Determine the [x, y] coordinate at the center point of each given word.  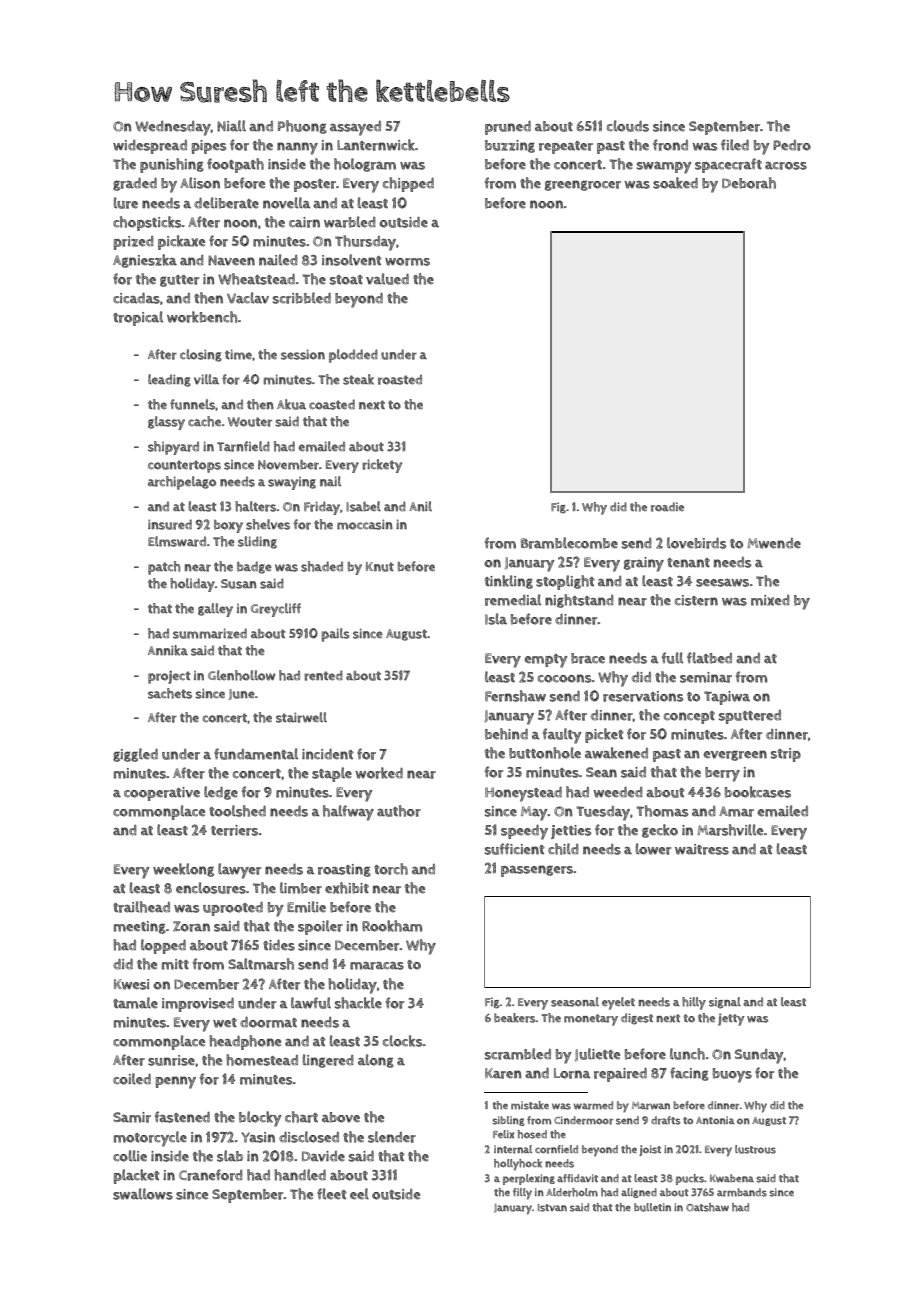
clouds [628, 126]
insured [170, 524]
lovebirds [696, 543]
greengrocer [583, 185]
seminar [706, 677]
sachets [170, 693]
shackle [358, 1003]
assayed [355, 128]
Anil [420, 506]
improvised [198, 1005]
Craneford [211, 1175]
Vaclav [248, 298]
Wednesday [173, 128]
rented [323, 675]
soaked [675, 183]
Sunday [759, 1056]
